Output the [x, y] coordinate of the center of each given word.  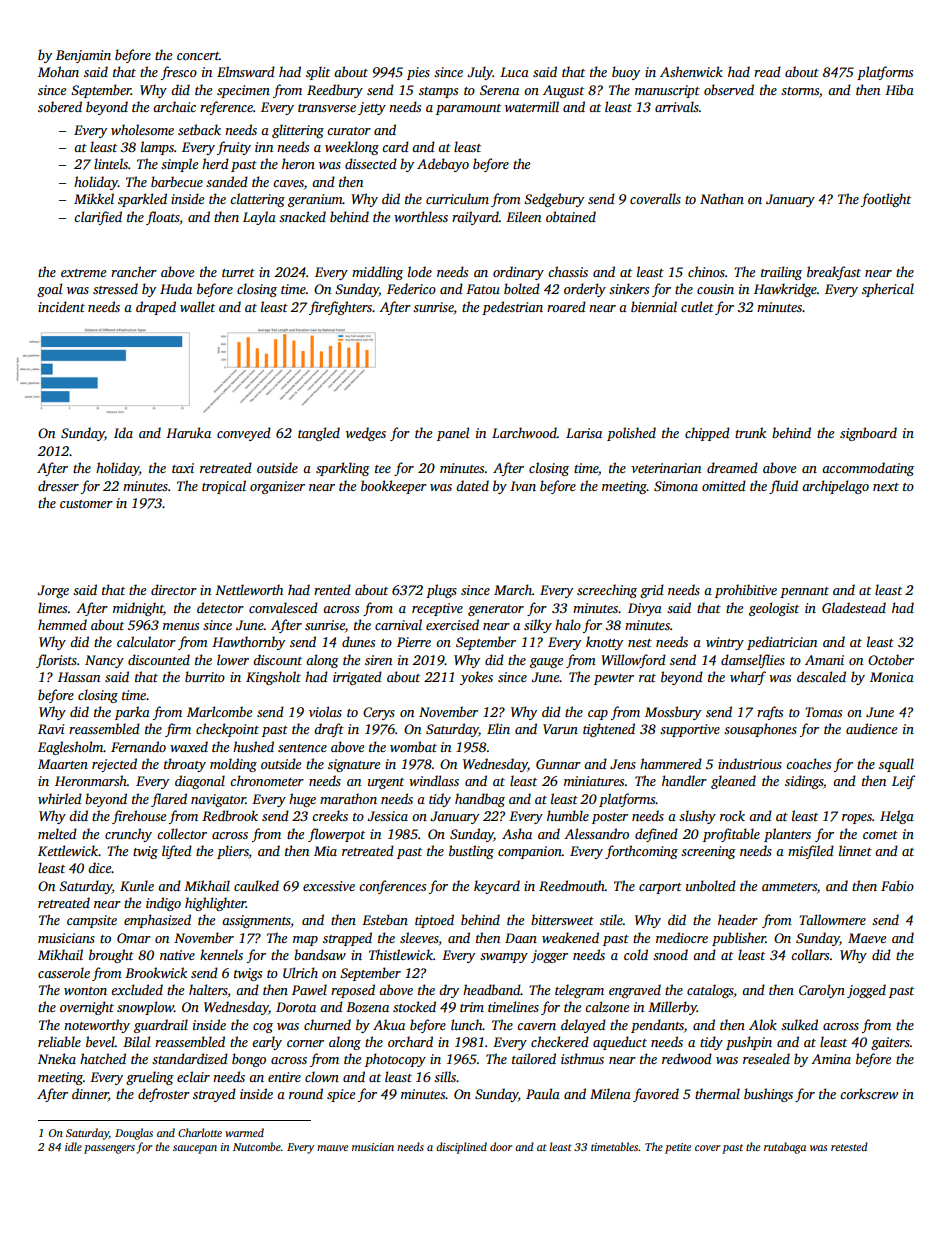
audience [871, 728]
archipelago [835, 487]
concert [198, 56]
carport [660, 888]
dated [472, 485]
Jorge [53, 591]
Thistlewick [401, 954]
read [767, 71]
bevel [100, 1041]
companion [530, 852]
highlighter [215, 904]
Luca [514, 72]
